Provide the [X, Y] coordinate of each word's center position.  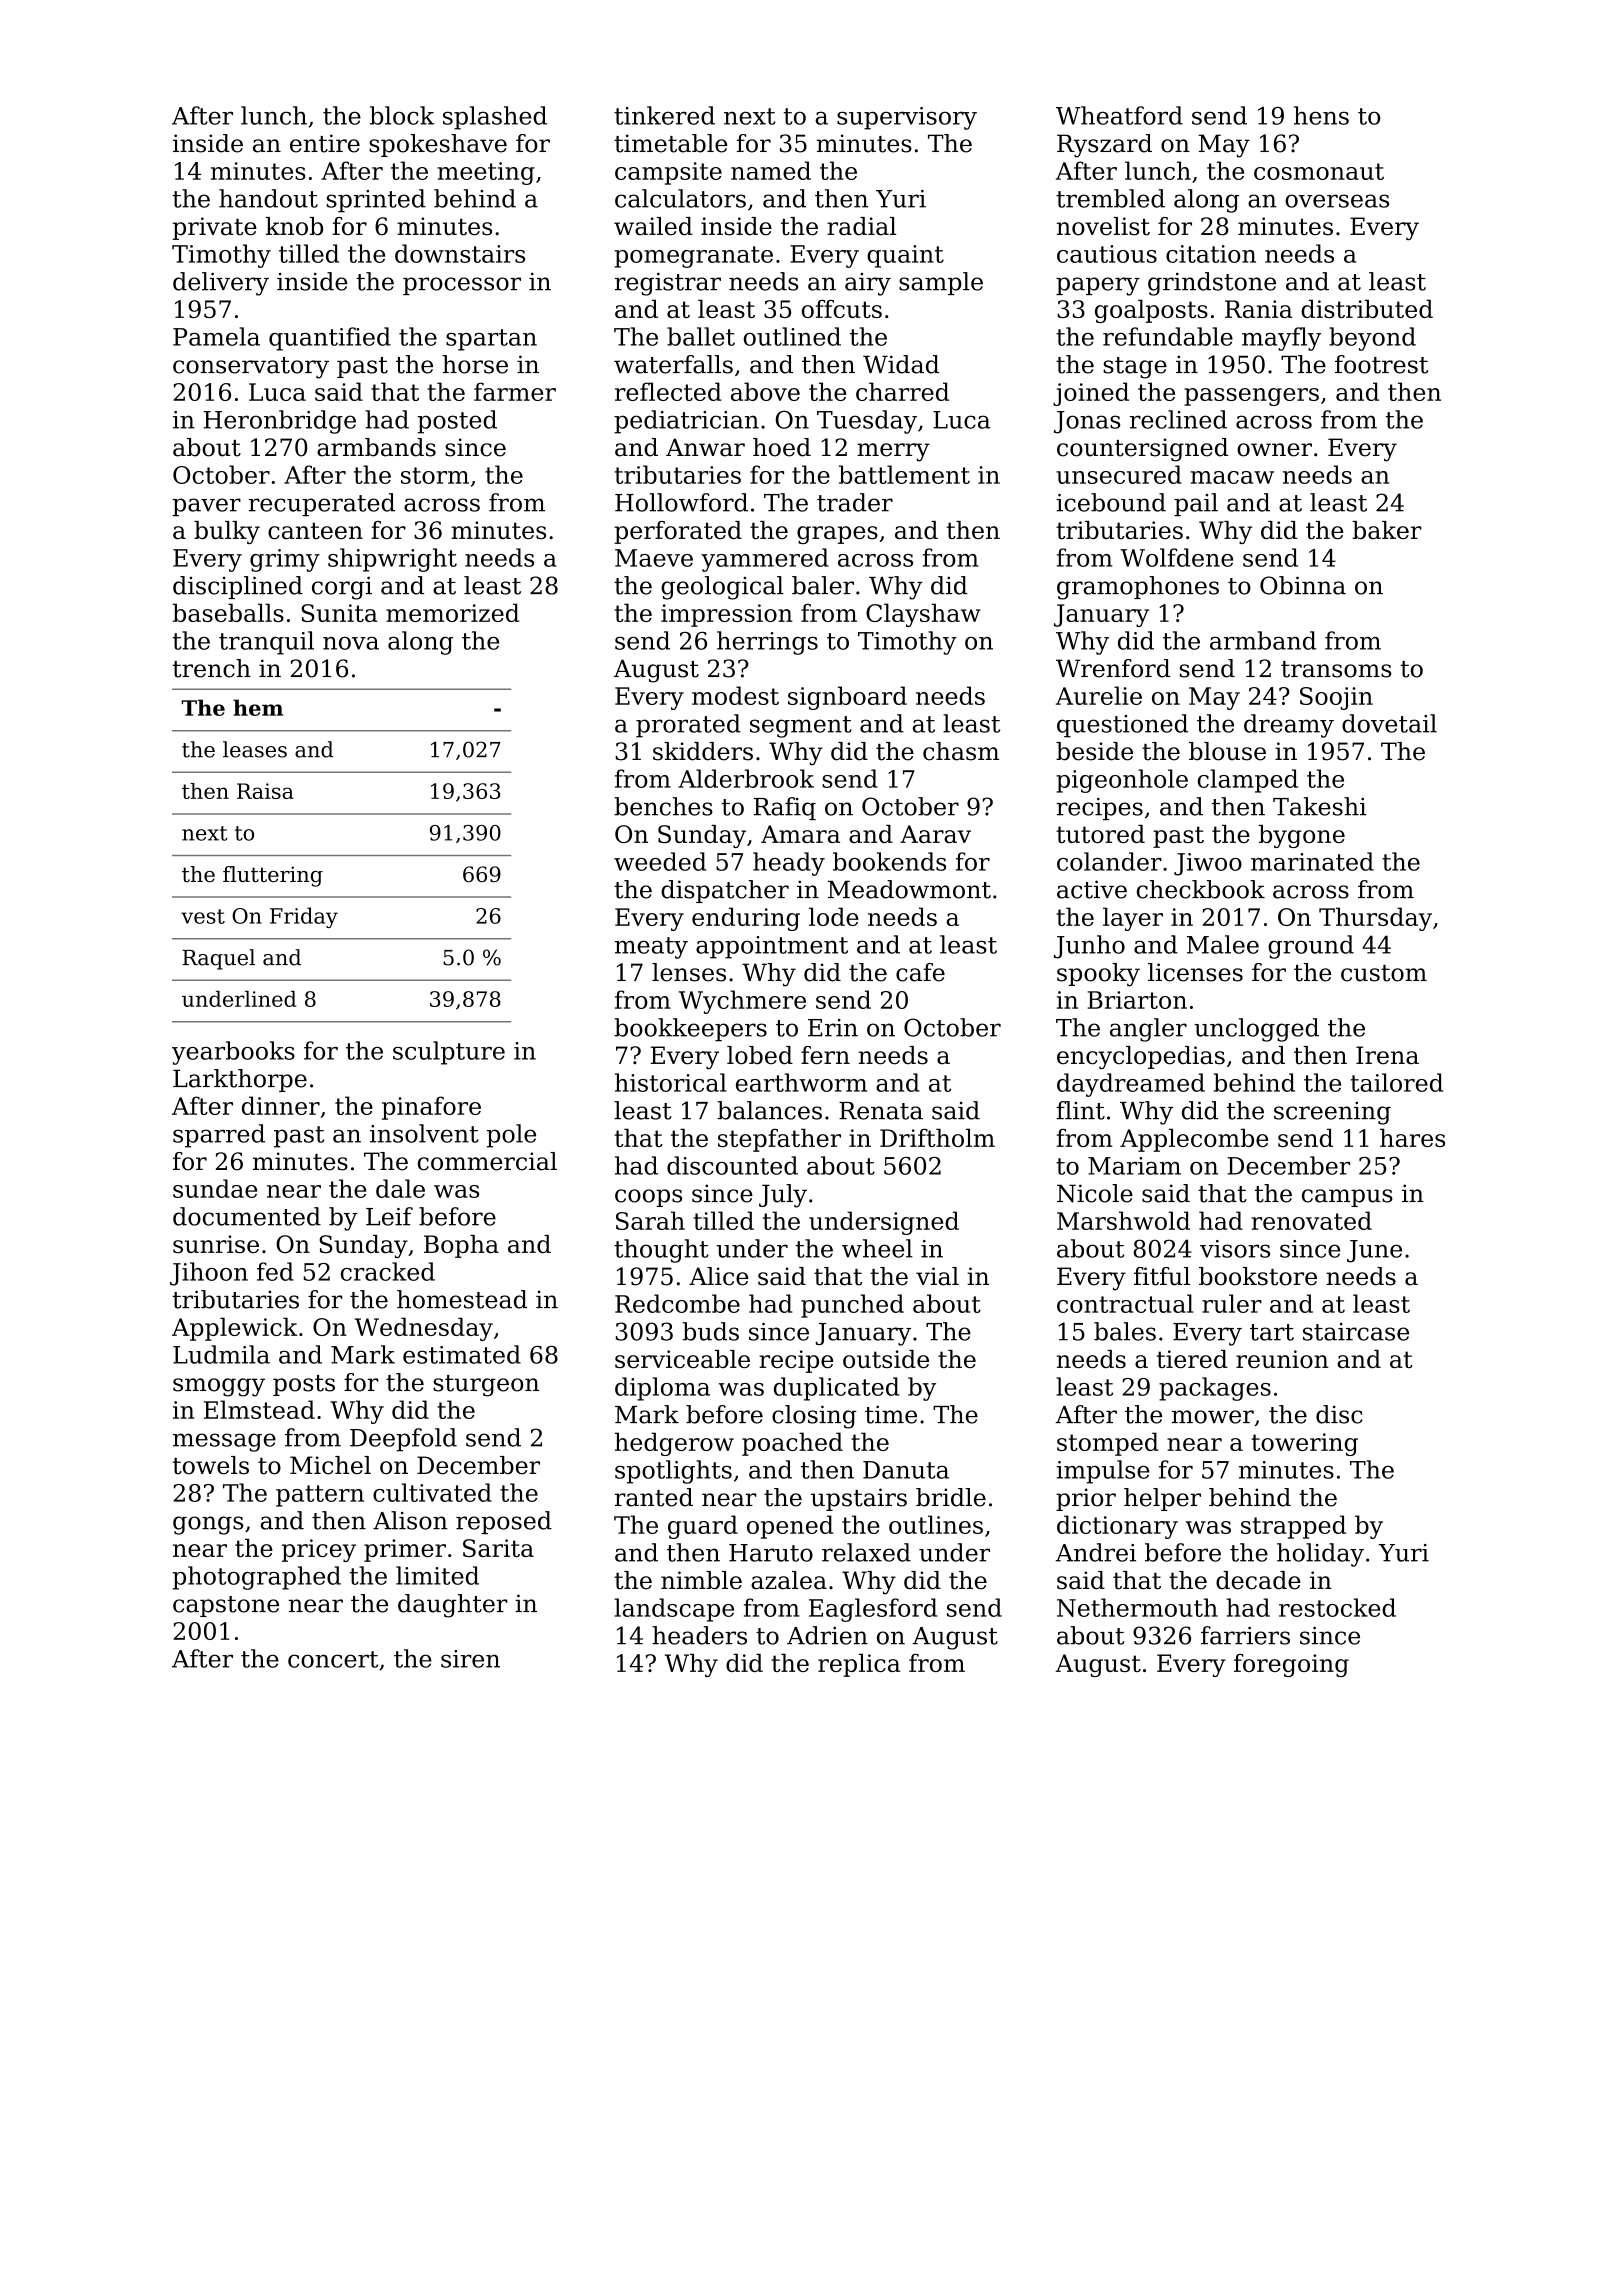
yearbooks [233, 1053]
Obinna [1303, 585]
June [1374, 1251]
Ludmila [221, 1354]
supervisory [907, 118]
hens [1321, 115]
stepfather [779, 1140]
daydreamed [1131, 1085]
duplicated [836, 1389]
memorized [452, 612]
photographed [257, 1578]
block [402, 115]
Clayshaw [923, 615]
